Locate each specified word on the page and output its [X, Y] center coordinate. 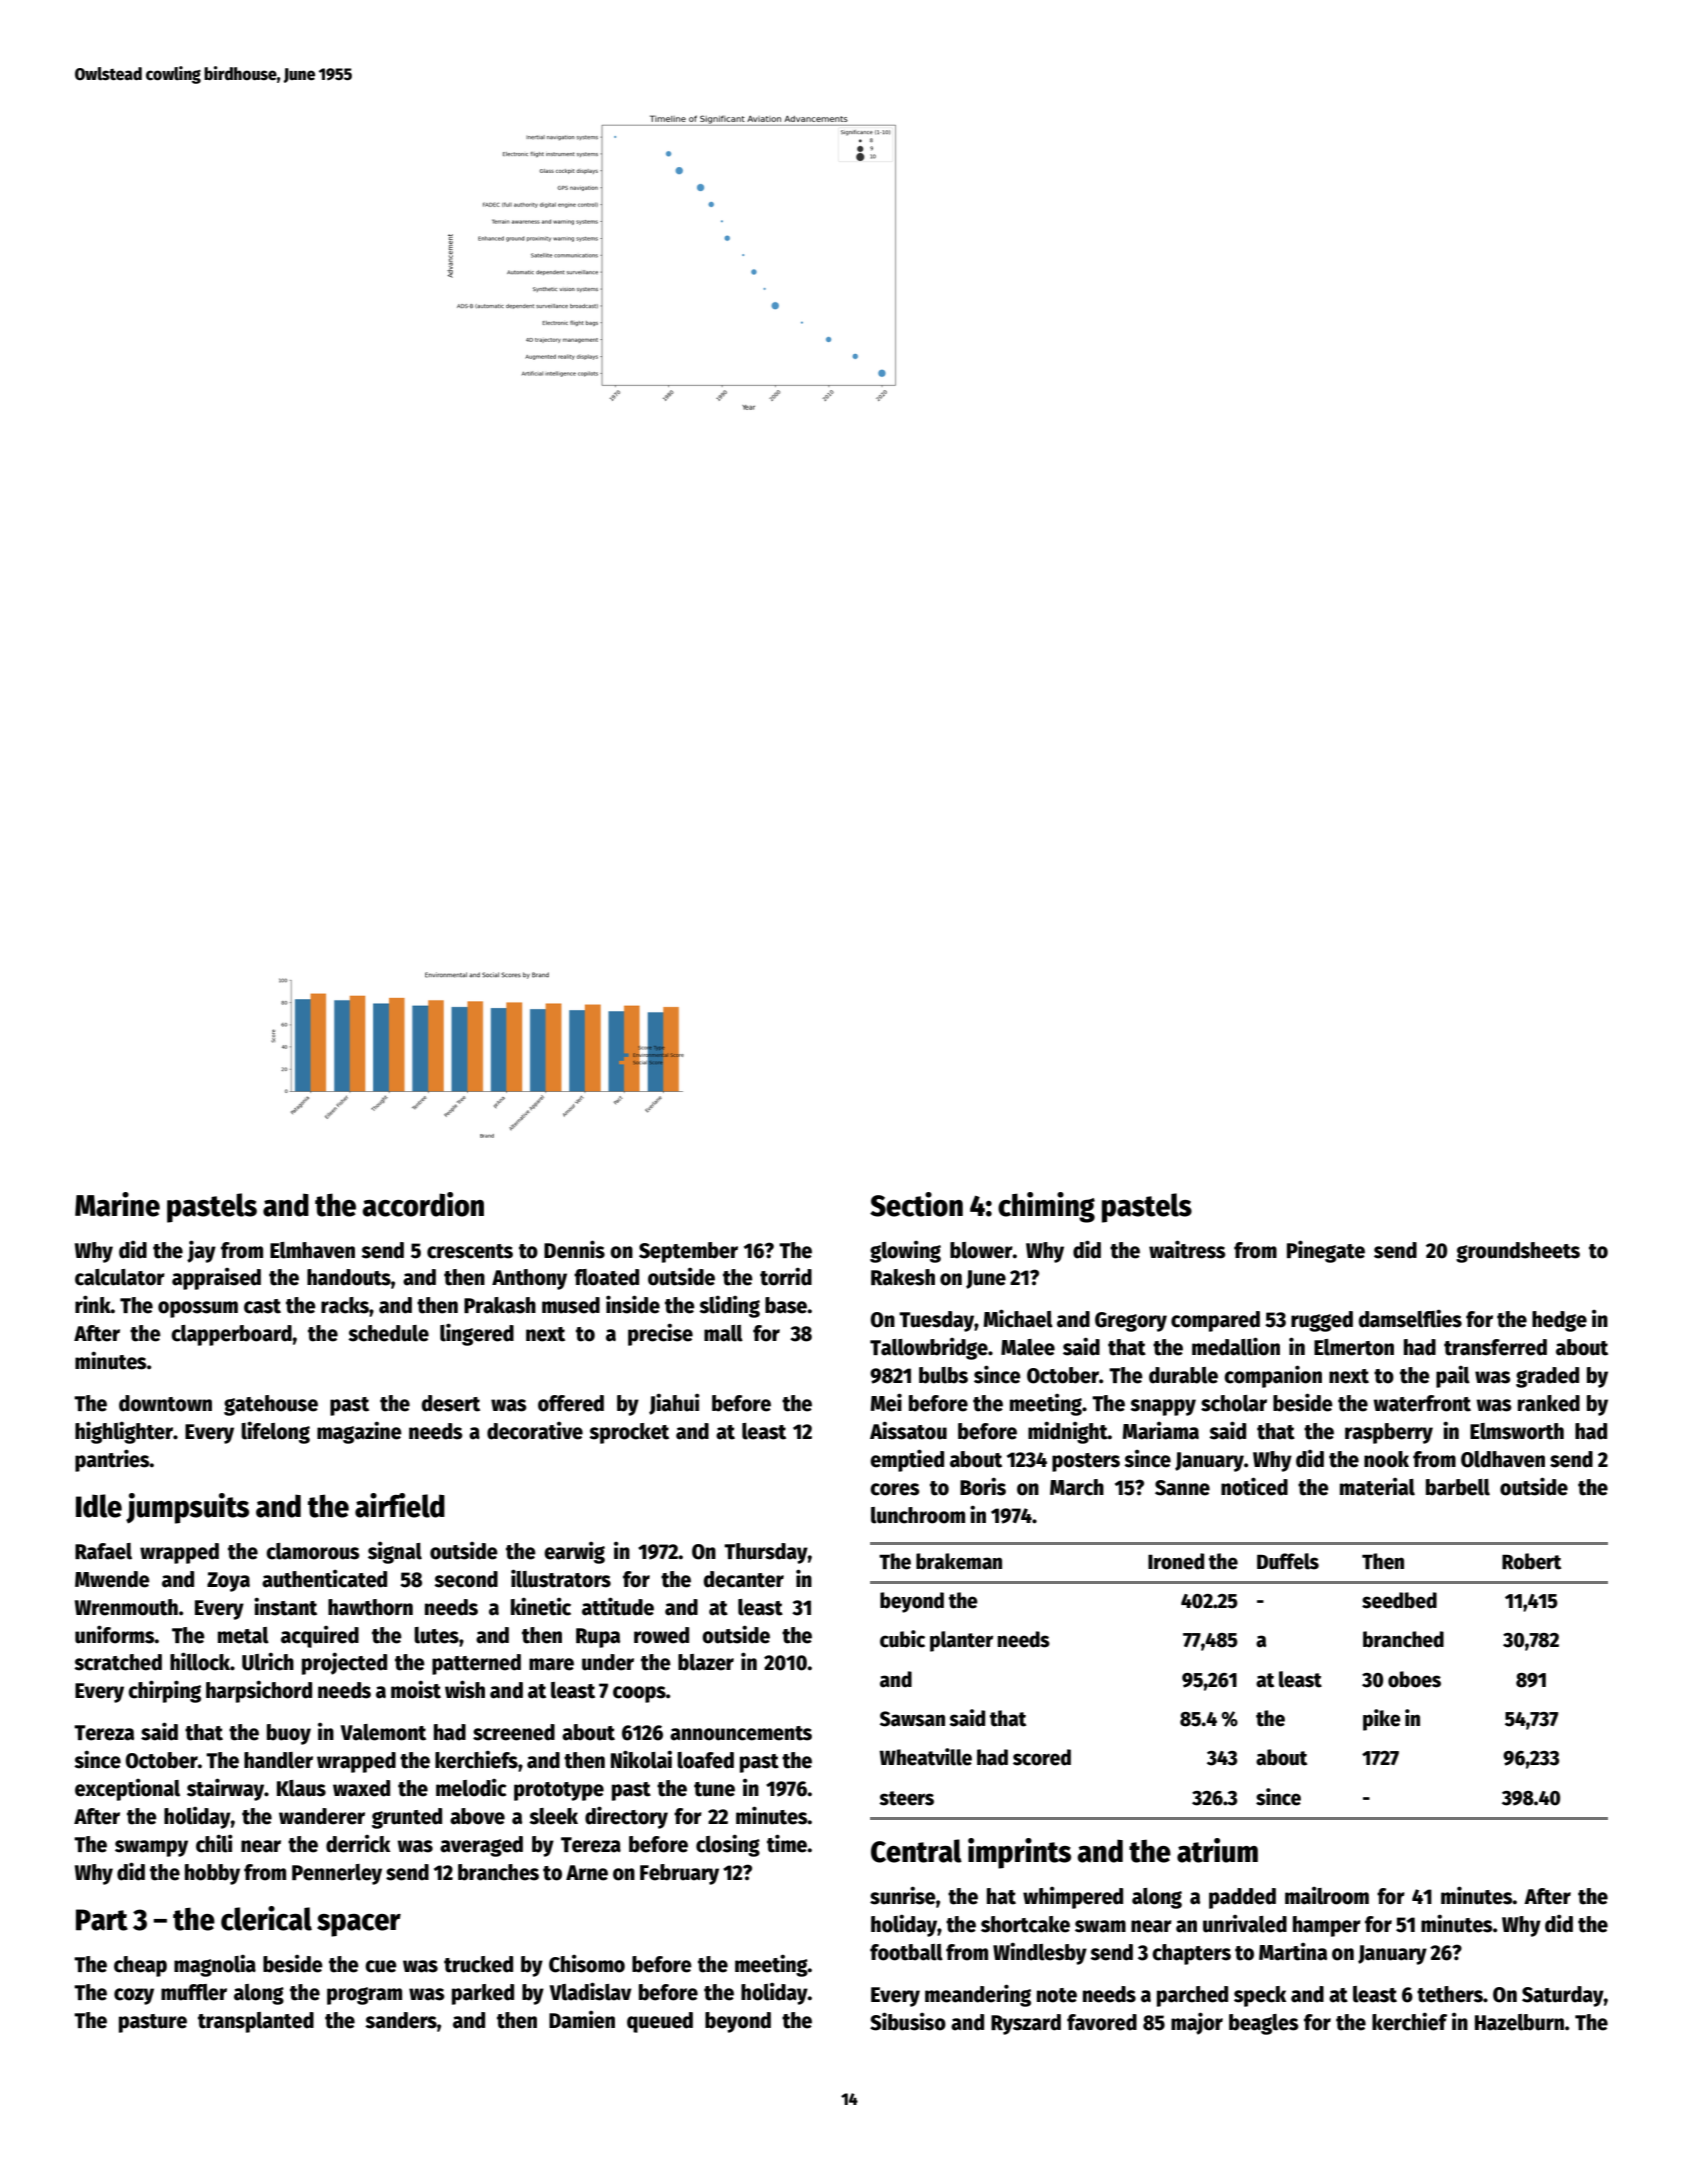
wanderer [322, 1816]
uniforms [115, 1634]
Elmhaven [312, 1250]
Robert [1531, 1561]
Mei [886, 1402]
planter [961, 1641]
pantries [112, 1460]
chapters [1191, 1954]
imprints [1019, 1853]
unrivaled [1245, 1923]
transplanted [256, 2022]
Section [916, 1204]
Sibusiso [908, 2021]
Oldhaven [1503, 1459]
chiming [1046, 1207]
